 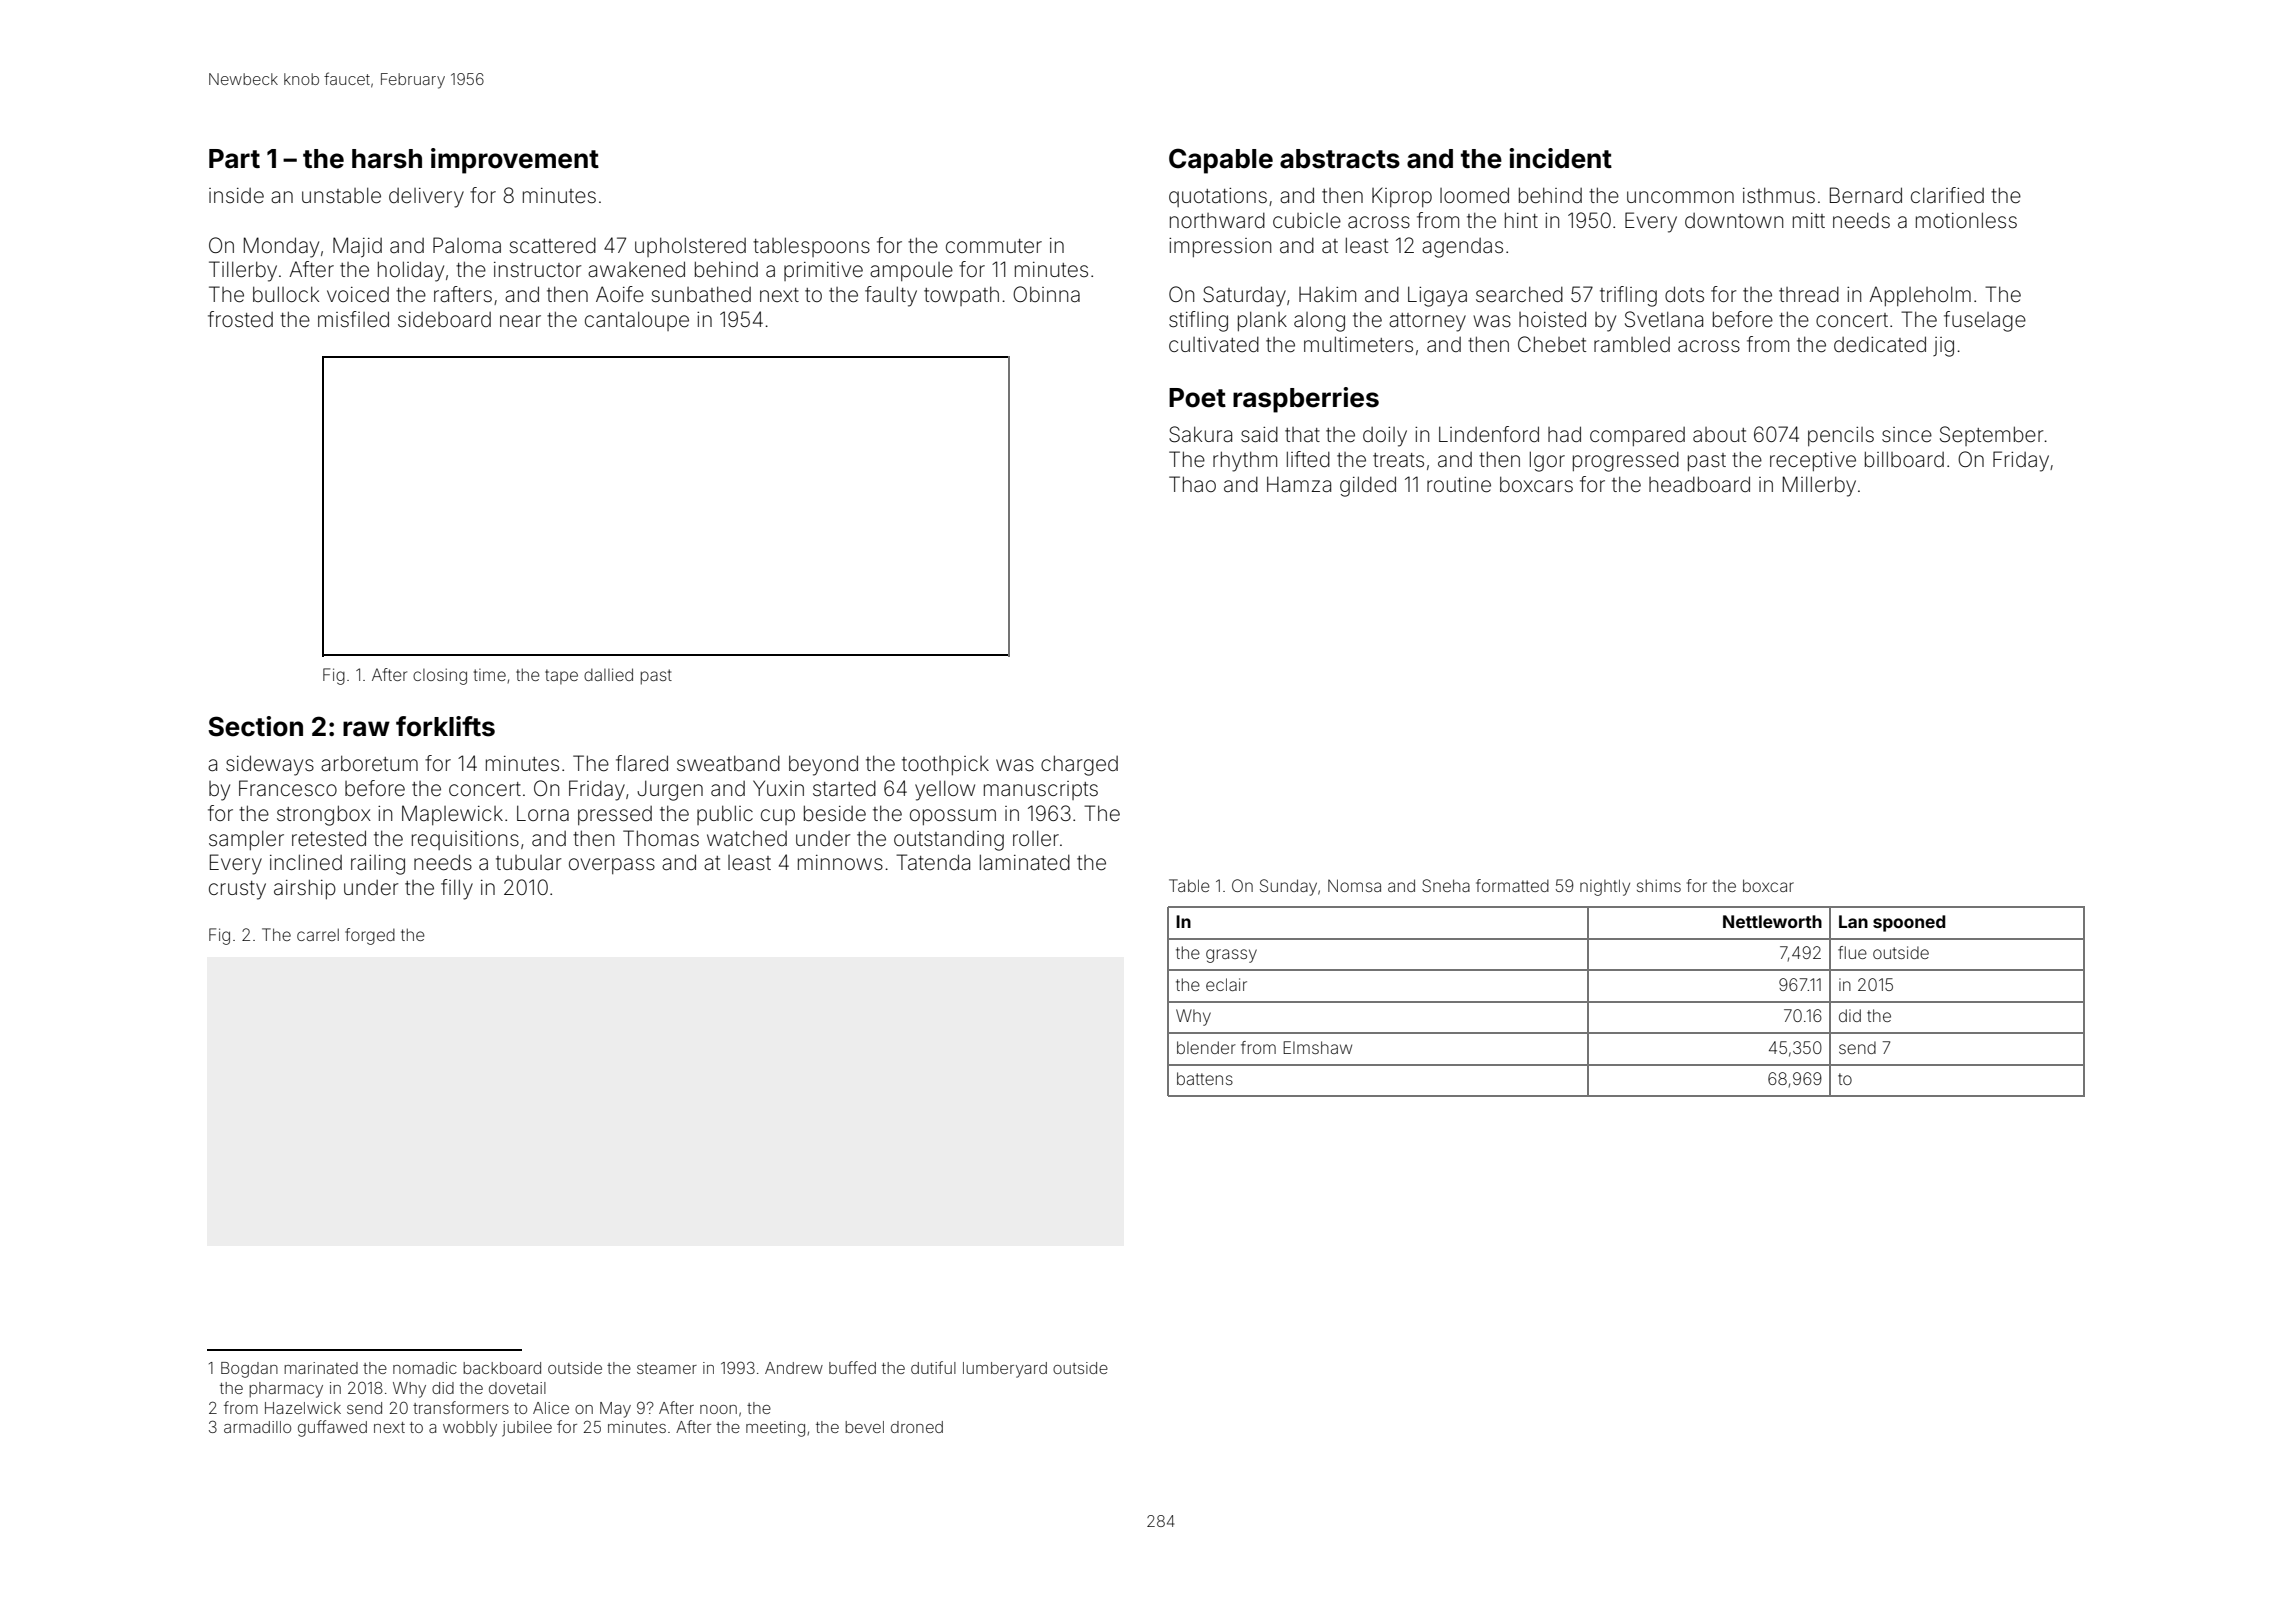 What do you see at coordinates (1632, 344) in the document?
I see `rambled` at bounding box center [1632, 344].
